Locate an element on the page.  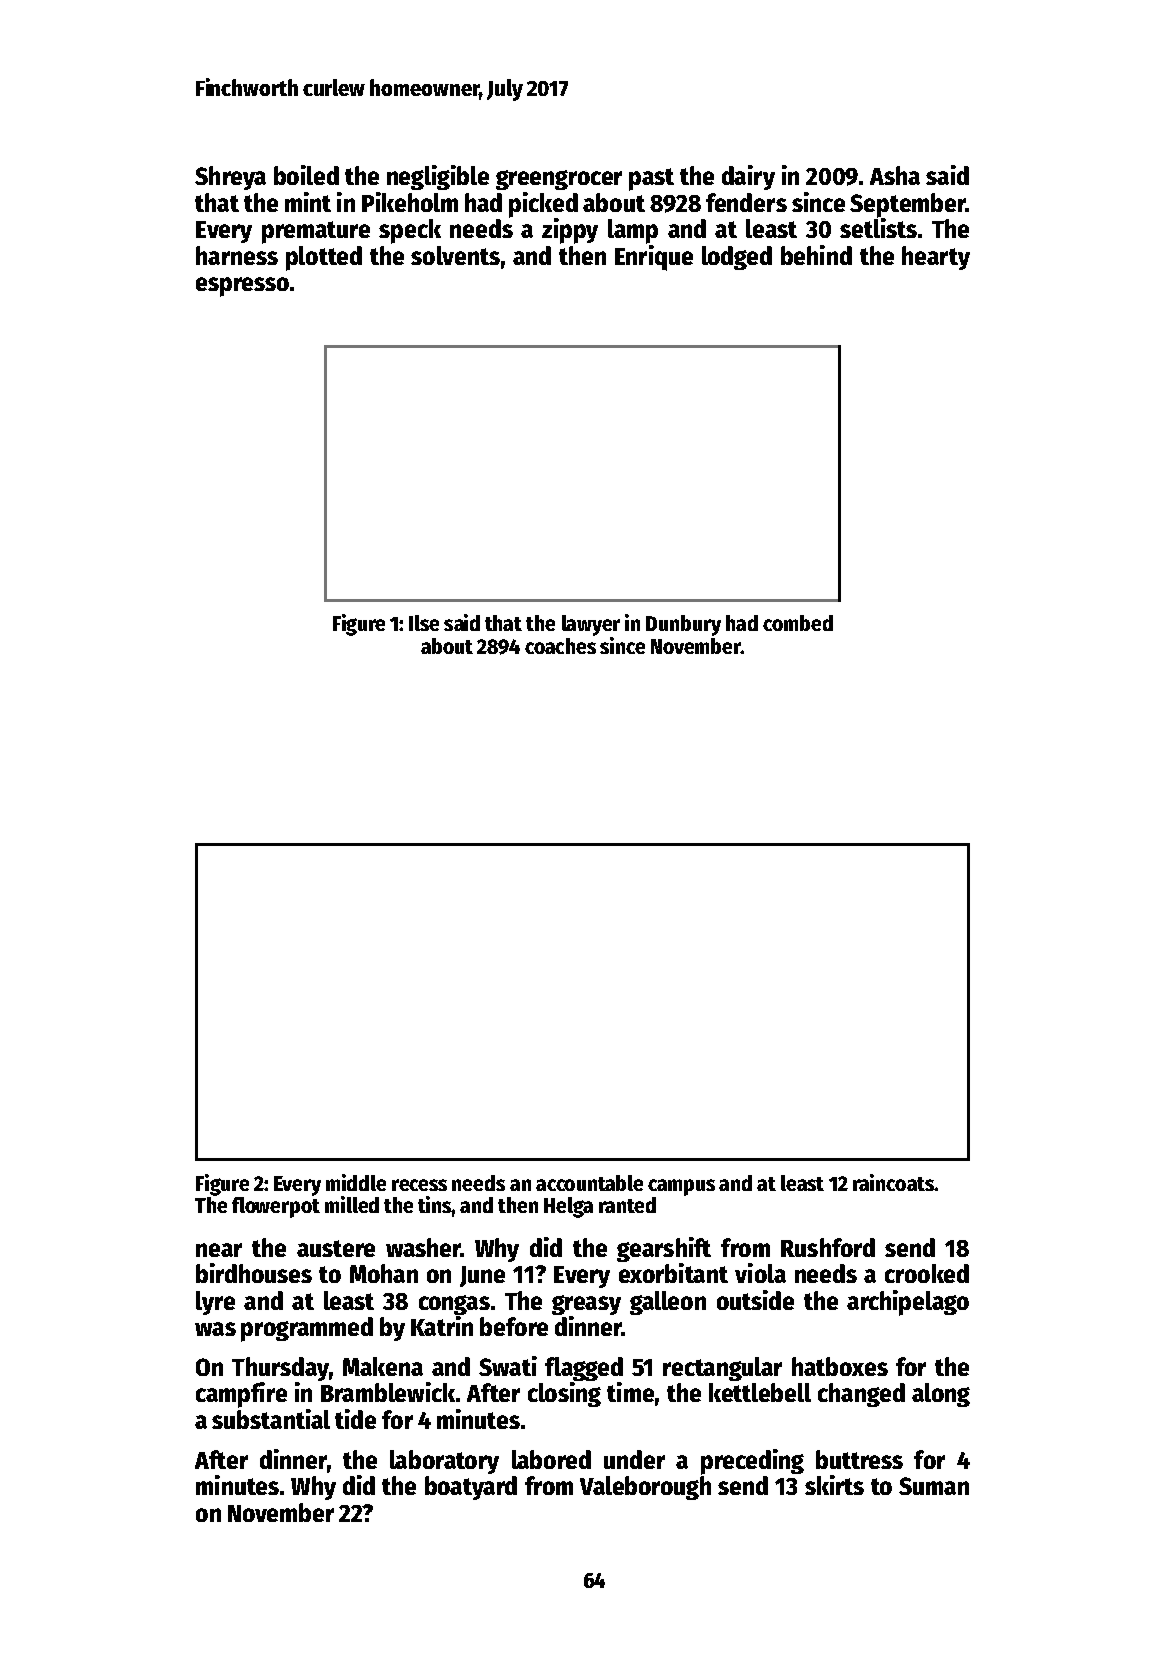
hearty is located at coordinates (936, 258).
